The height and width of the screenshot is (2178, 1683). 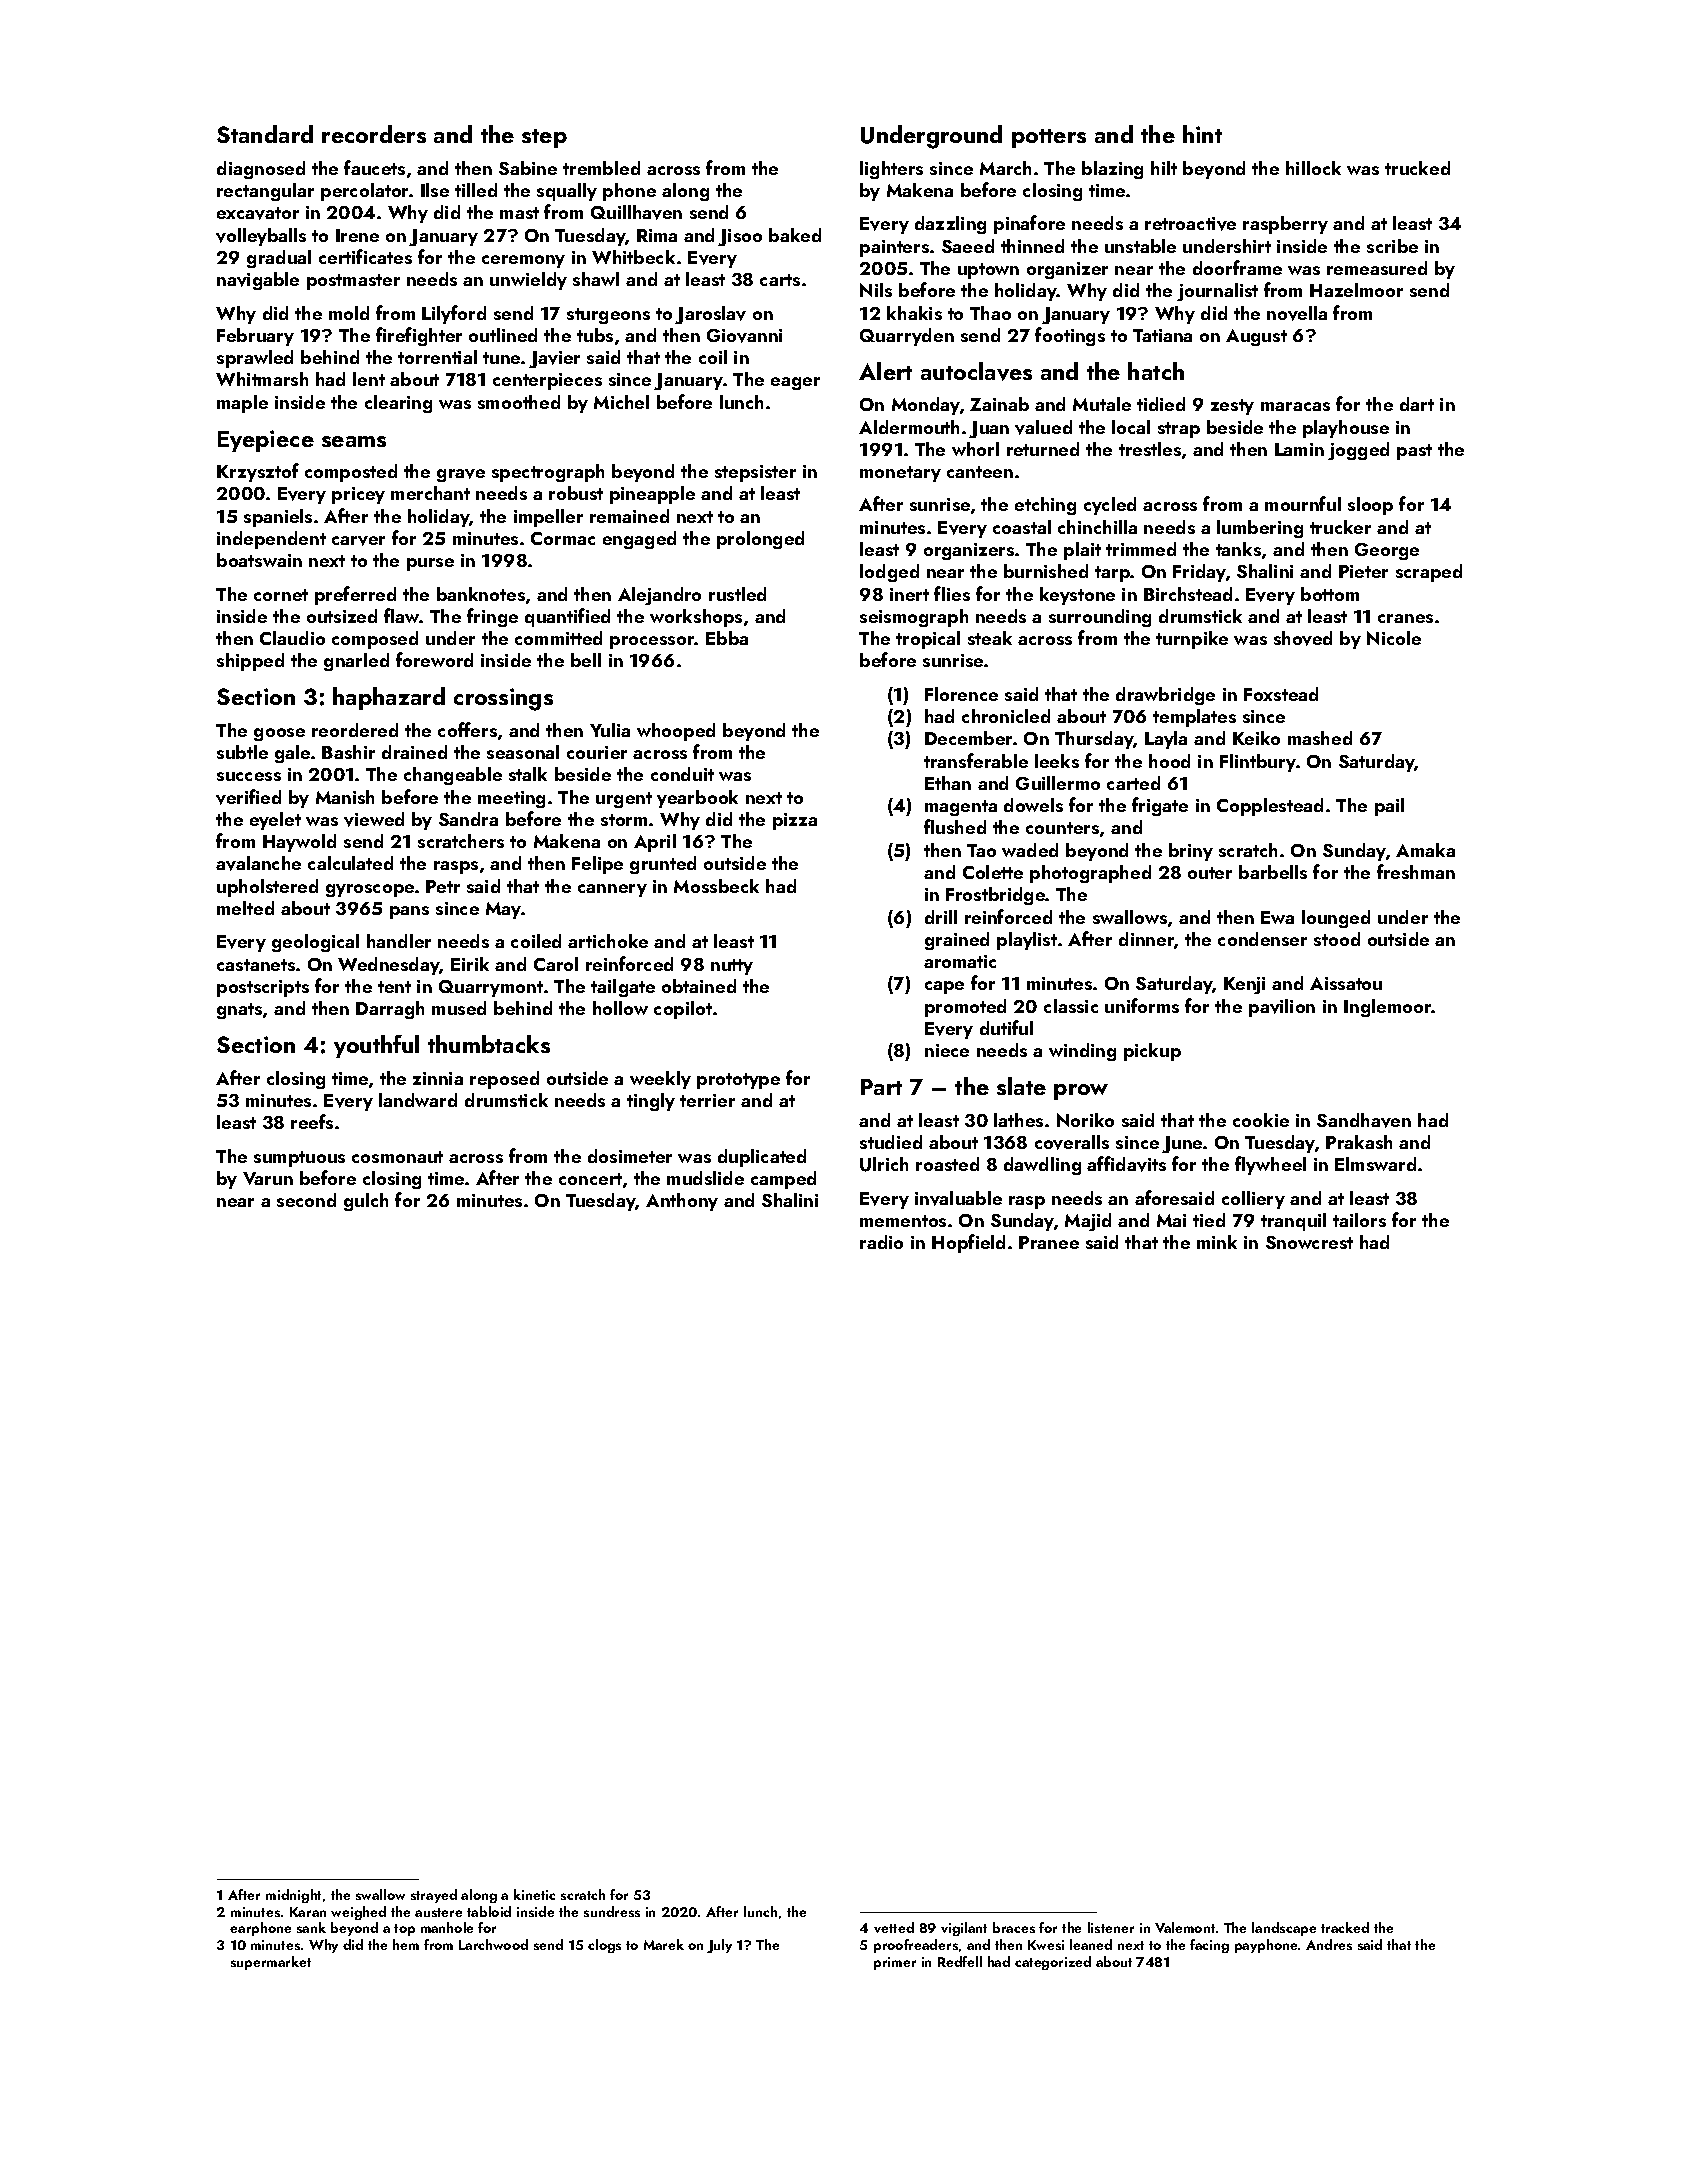 What do you see at coordinates (1293, 1222) in the screenshot?
I see `tranquil` at bounding box center [1293, 1222].
